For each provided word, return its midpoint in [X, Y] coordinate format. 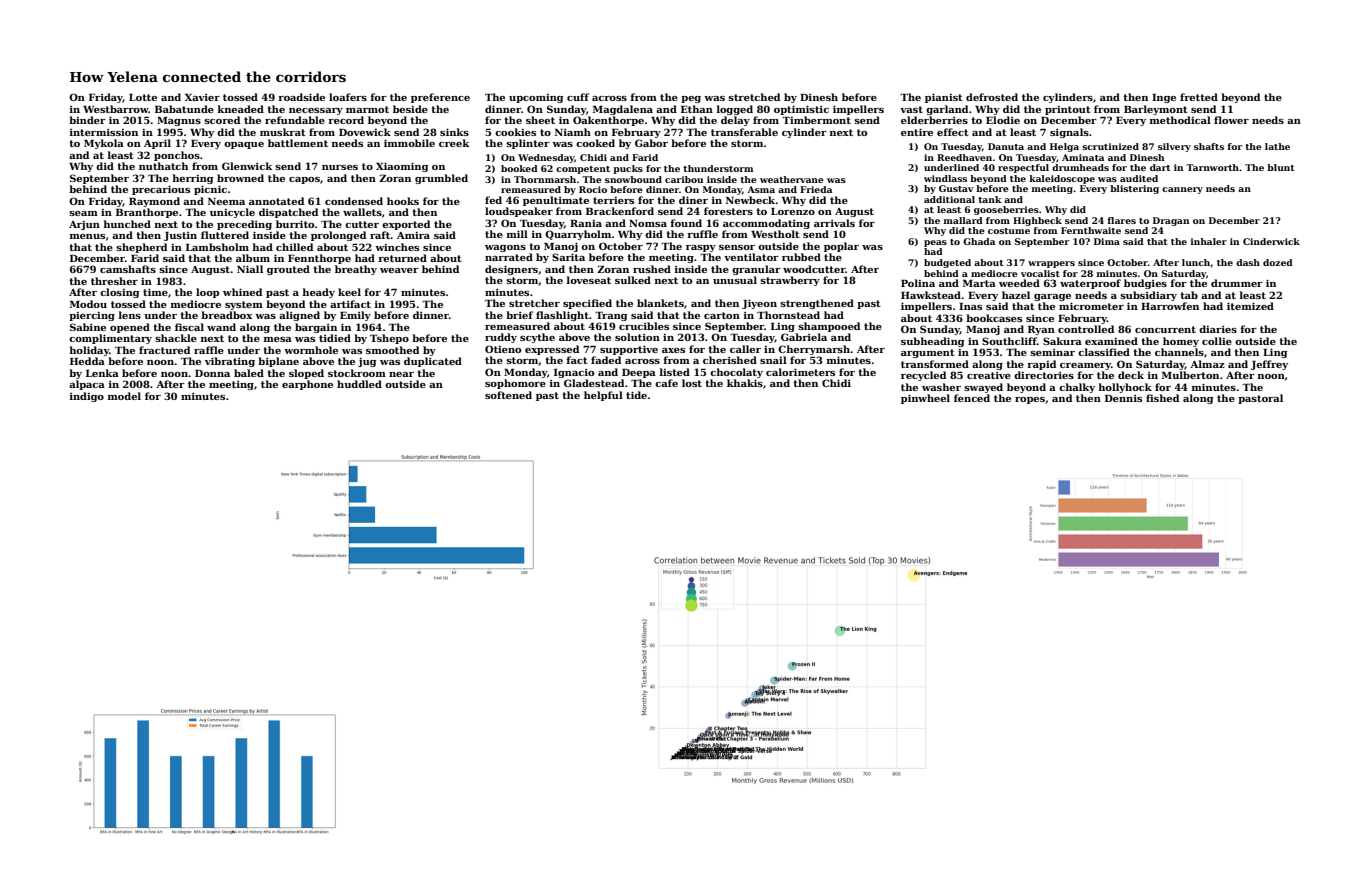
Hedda [87, 361]
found [686, 223]
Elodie [1003, 120]
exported [406, 225]
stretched [754, 97]
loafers [348, 97]
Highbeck [1037, 221]
